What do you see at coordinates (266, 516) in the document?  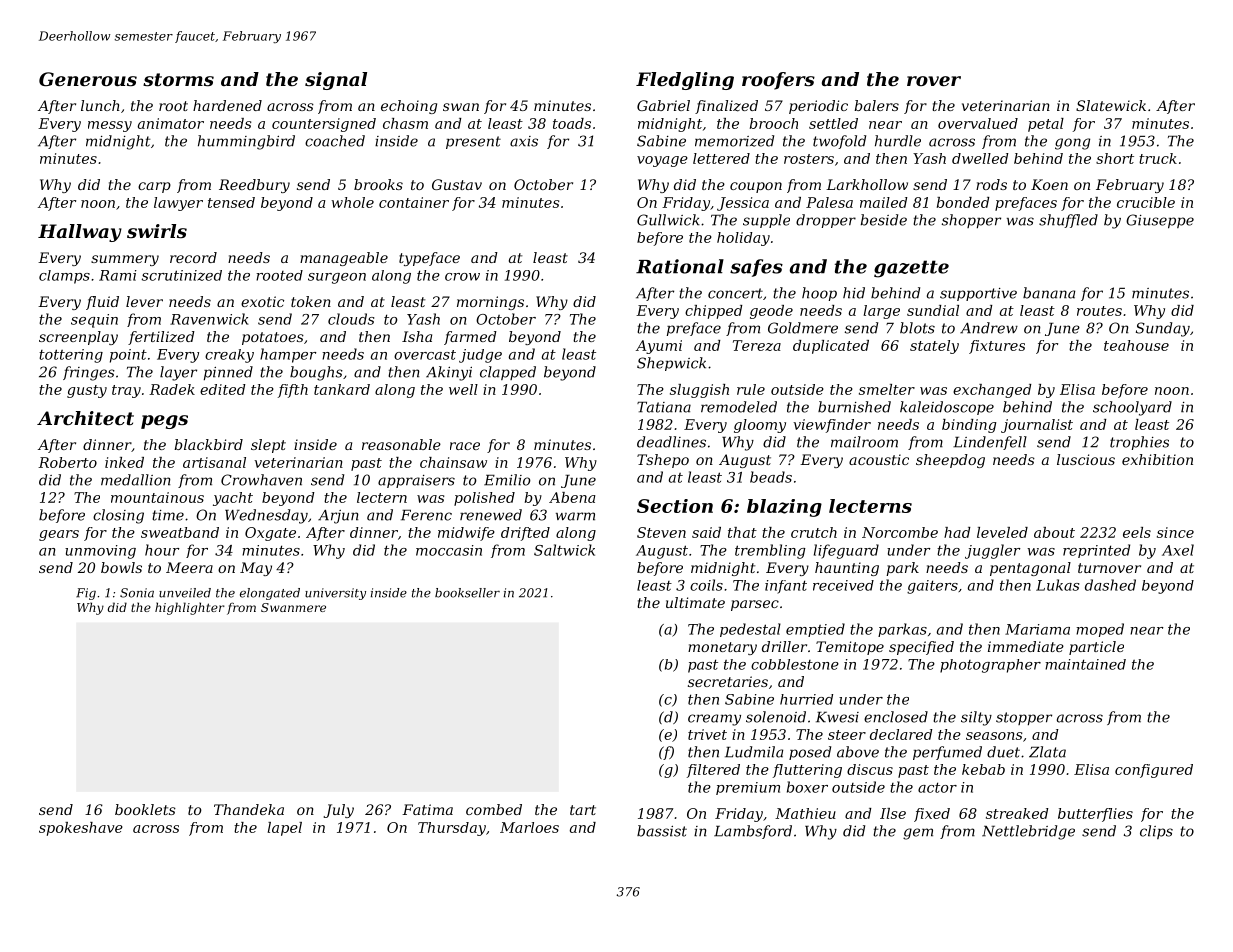 I see `Wednesday` at bounding box center [266, 516].
